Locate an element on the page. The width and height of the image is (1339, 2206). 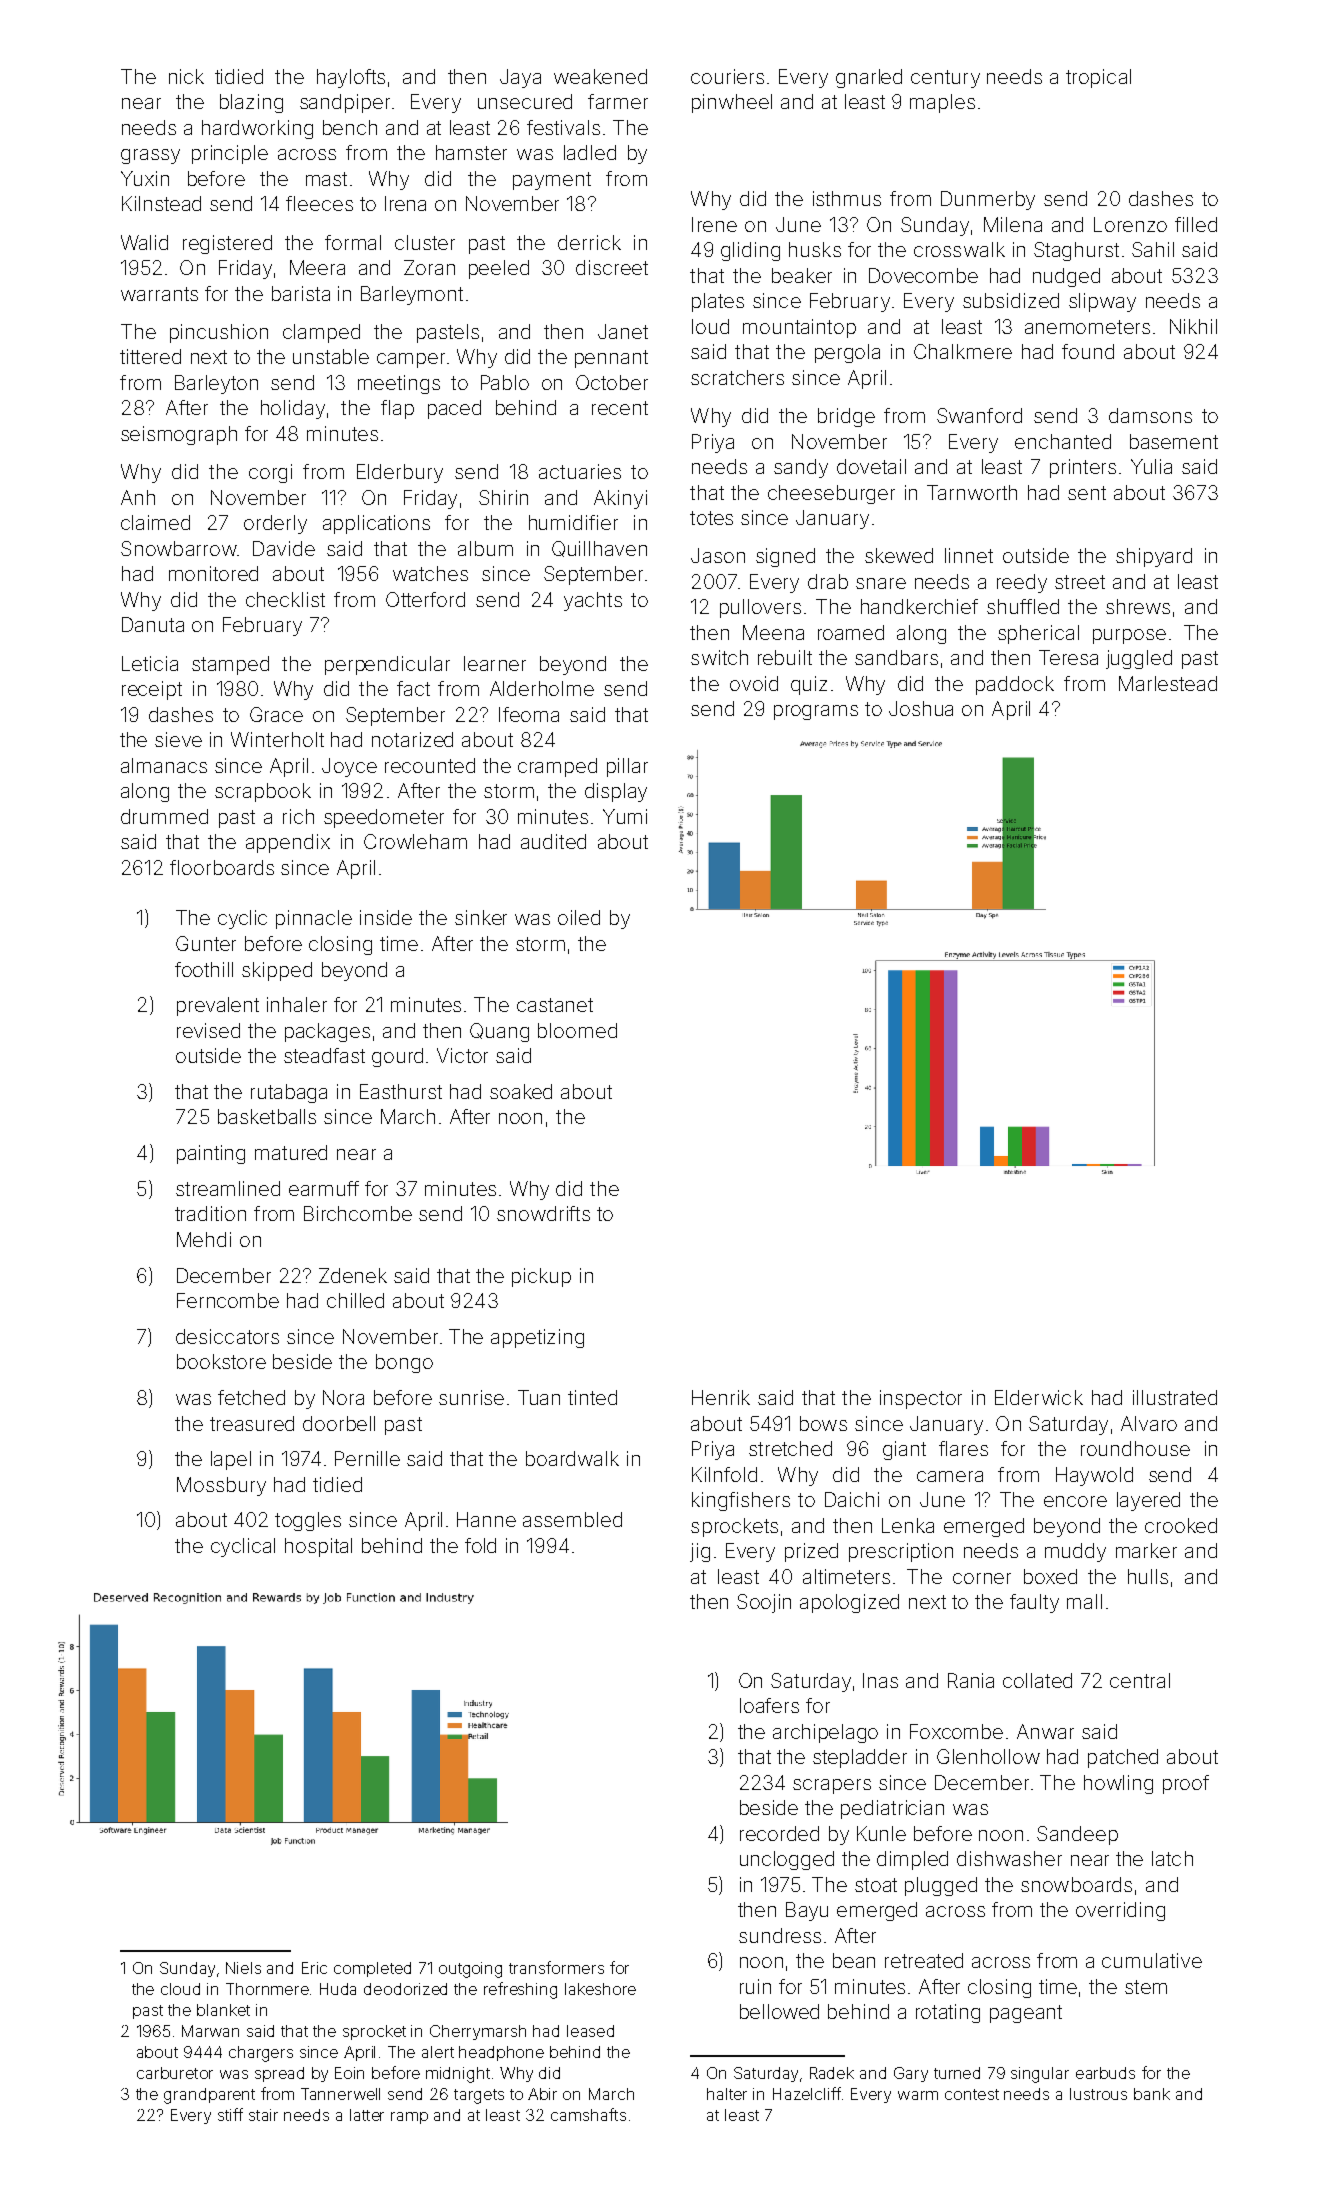
latter is located at coordinates (367, 2115).
